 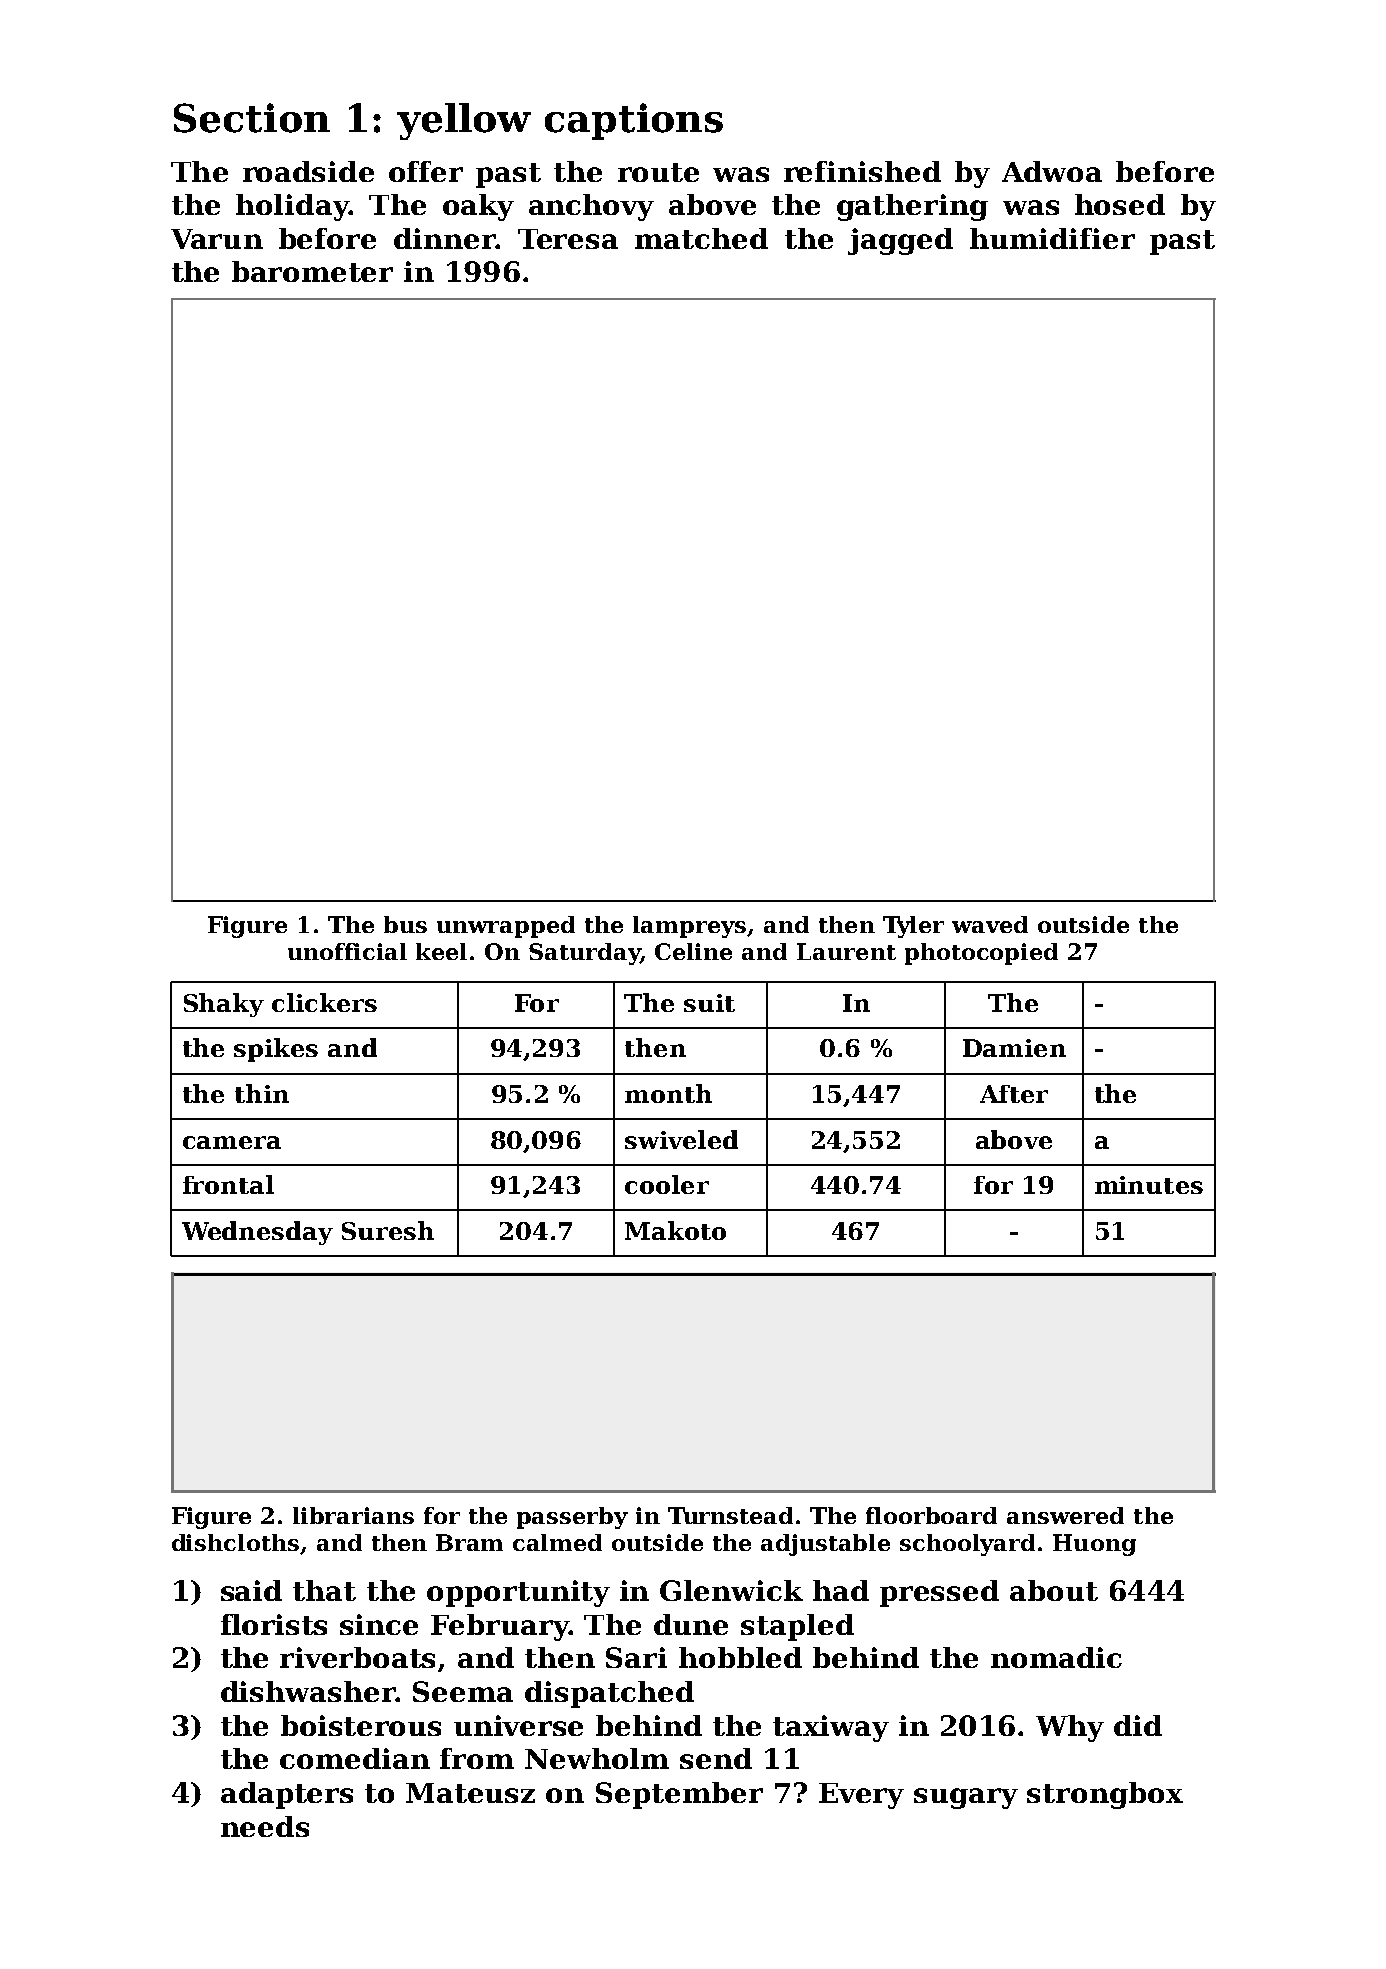 What do you see at coordinates (931, 1515) in the page?
I see `floorboard` at bounding box center [931, 1515].
